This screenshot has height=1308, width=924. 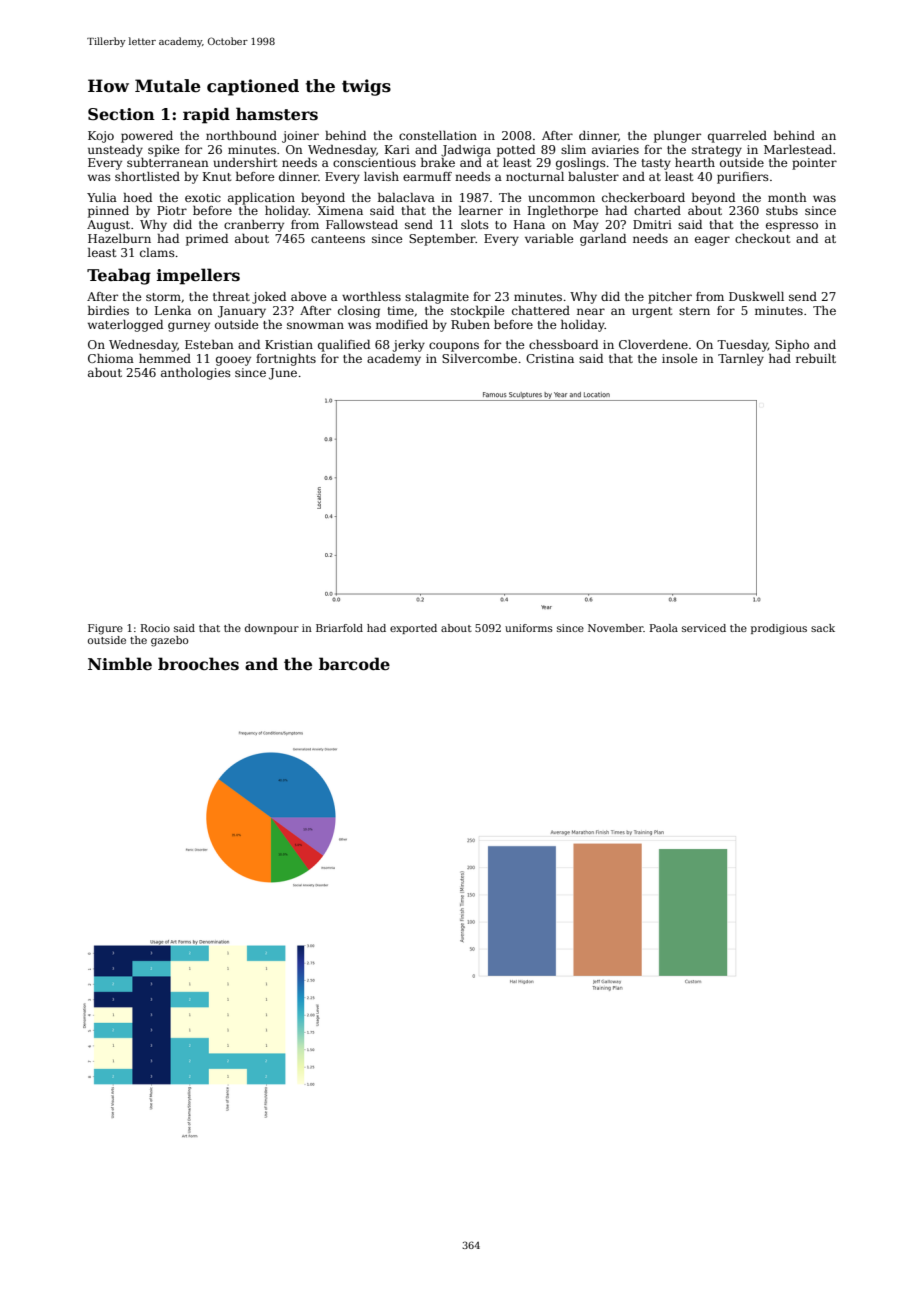 I want to click on quarreled, so click(x=737, y=137).
